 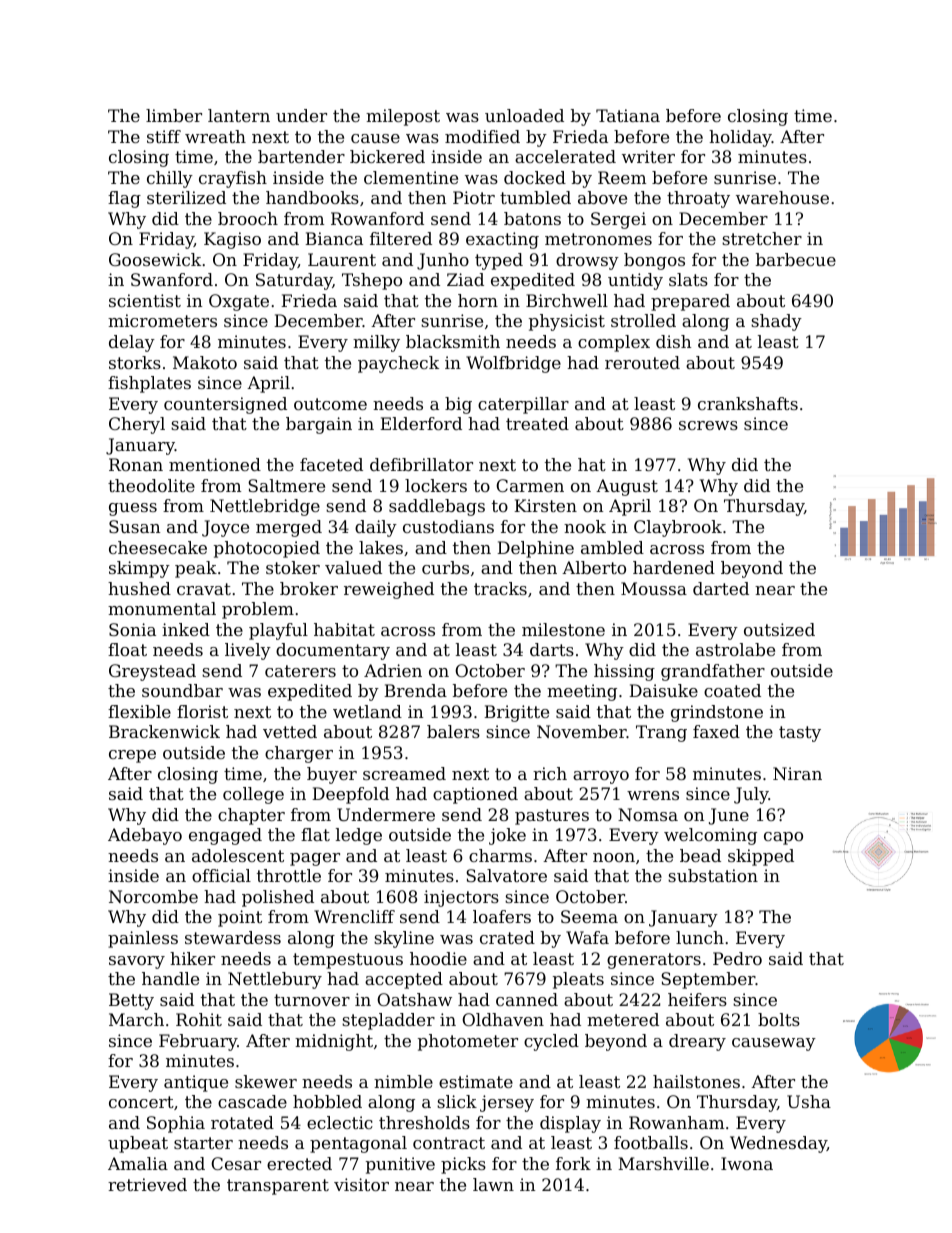 I want to click on shady, so click(x=776, y=322).
